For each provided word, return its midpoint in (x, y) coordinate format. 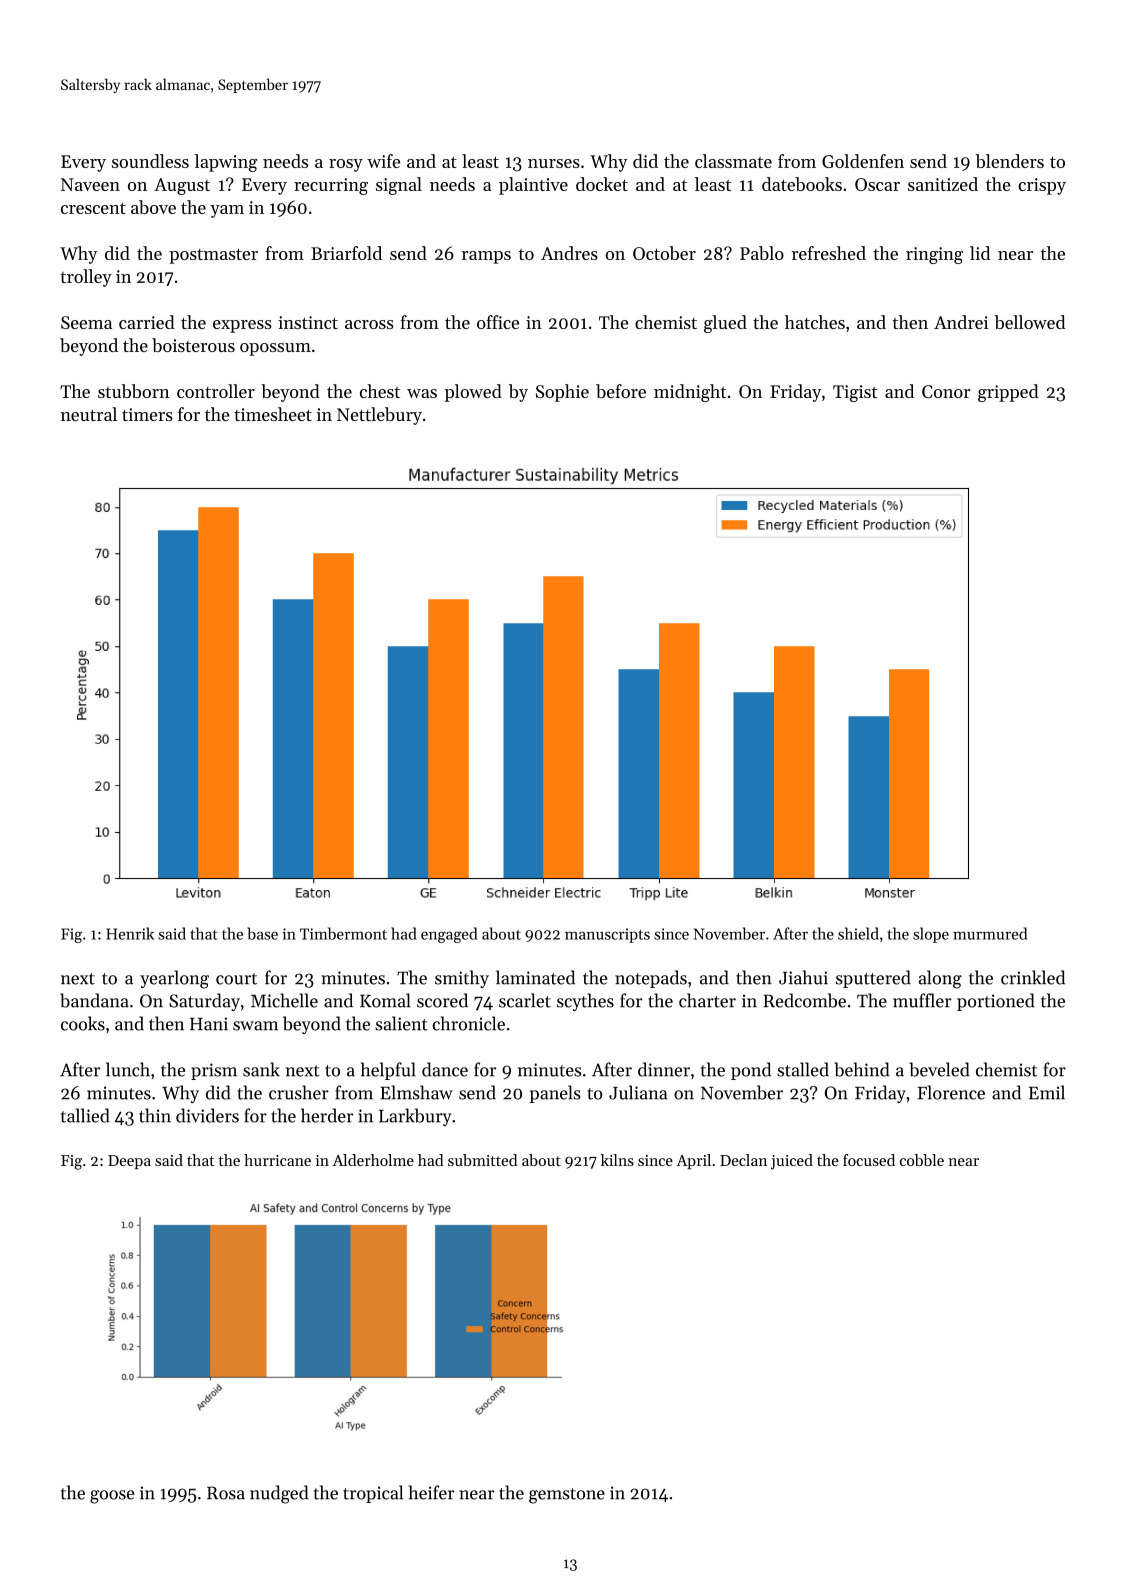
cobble (922, 1160)
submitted (482, 1160)
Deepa (129, 1162)
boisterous (193, 345)
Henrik (130, 933)
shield (858, 933)
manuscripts (607, 935)
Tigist (855, 393)
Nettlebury (379, 416)
